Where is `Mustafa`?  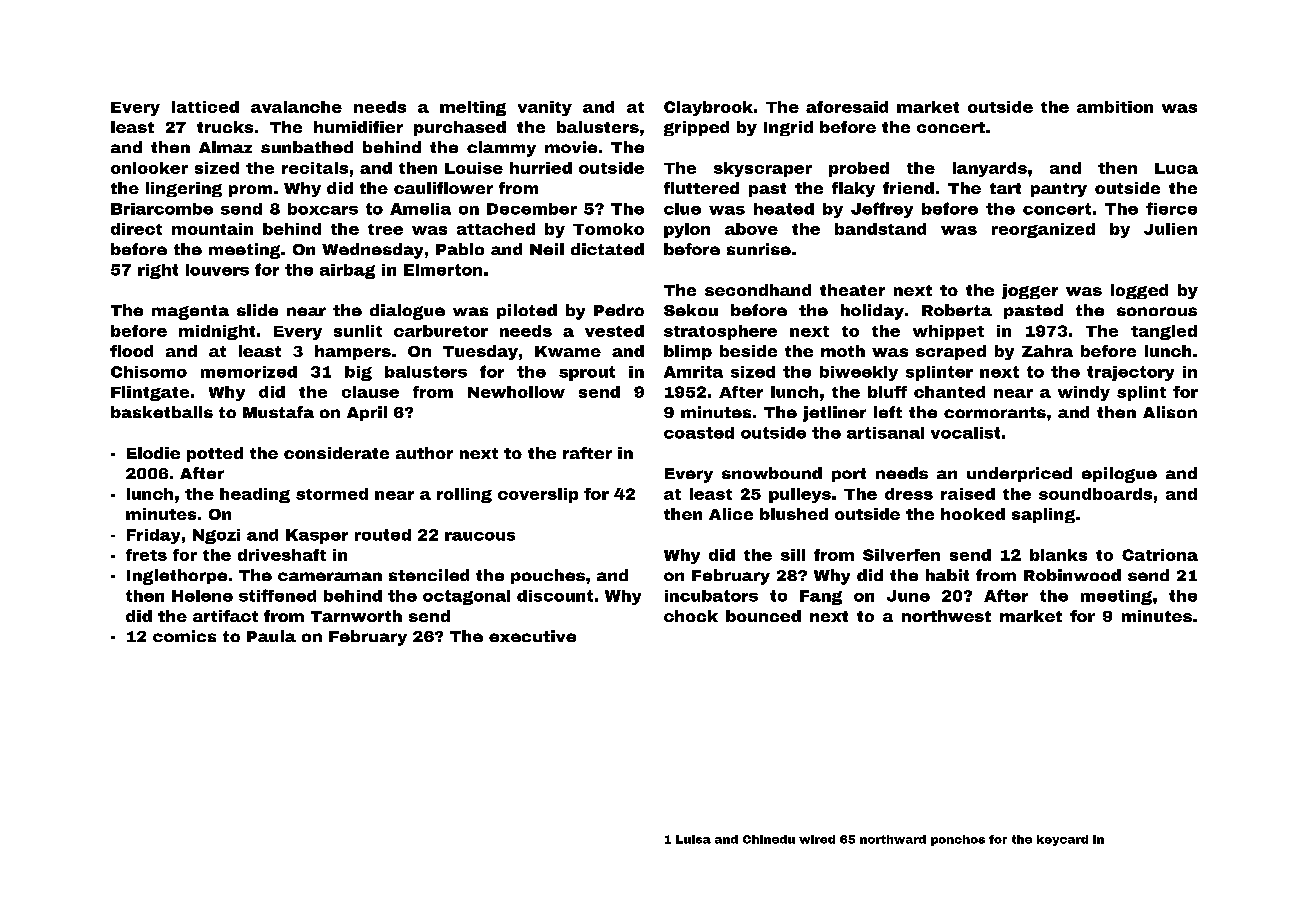 Mustafa is located at coordinates (278, 412).
